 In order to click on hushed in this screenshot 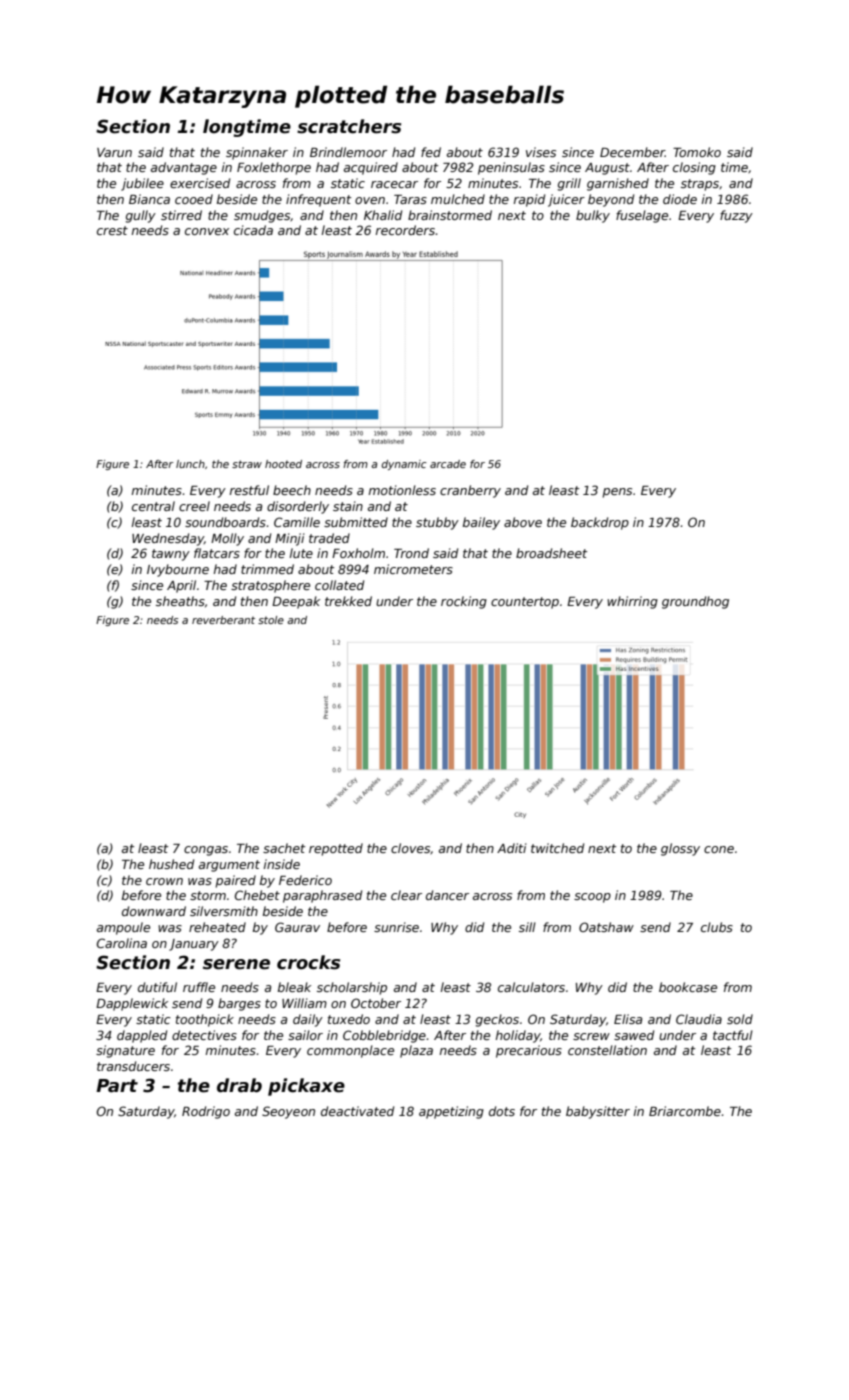, I will do `click(171, 864)`.
